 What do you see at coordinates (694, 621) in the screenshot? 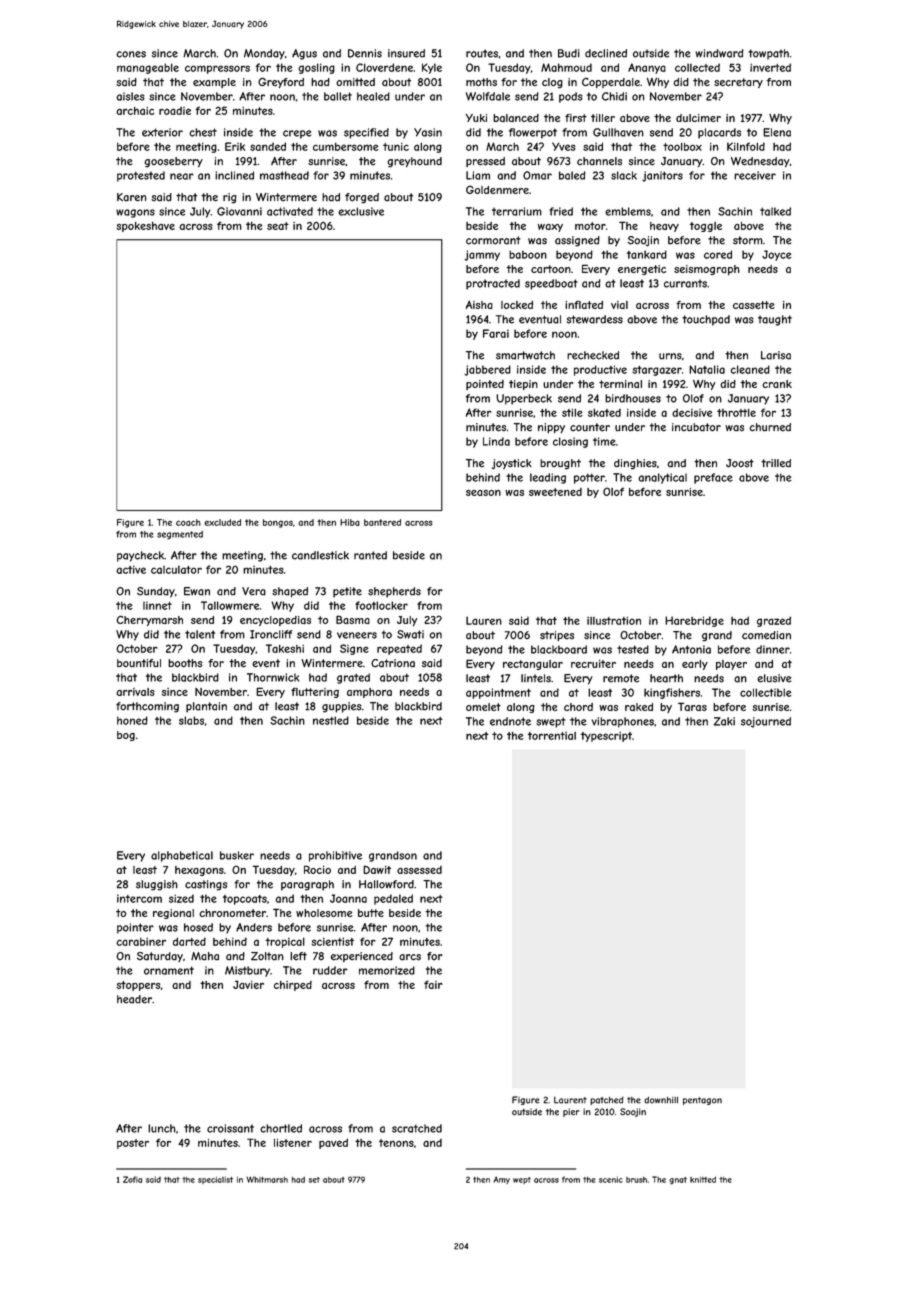
I see `Harebridge` at bounding box center [694, 621].
